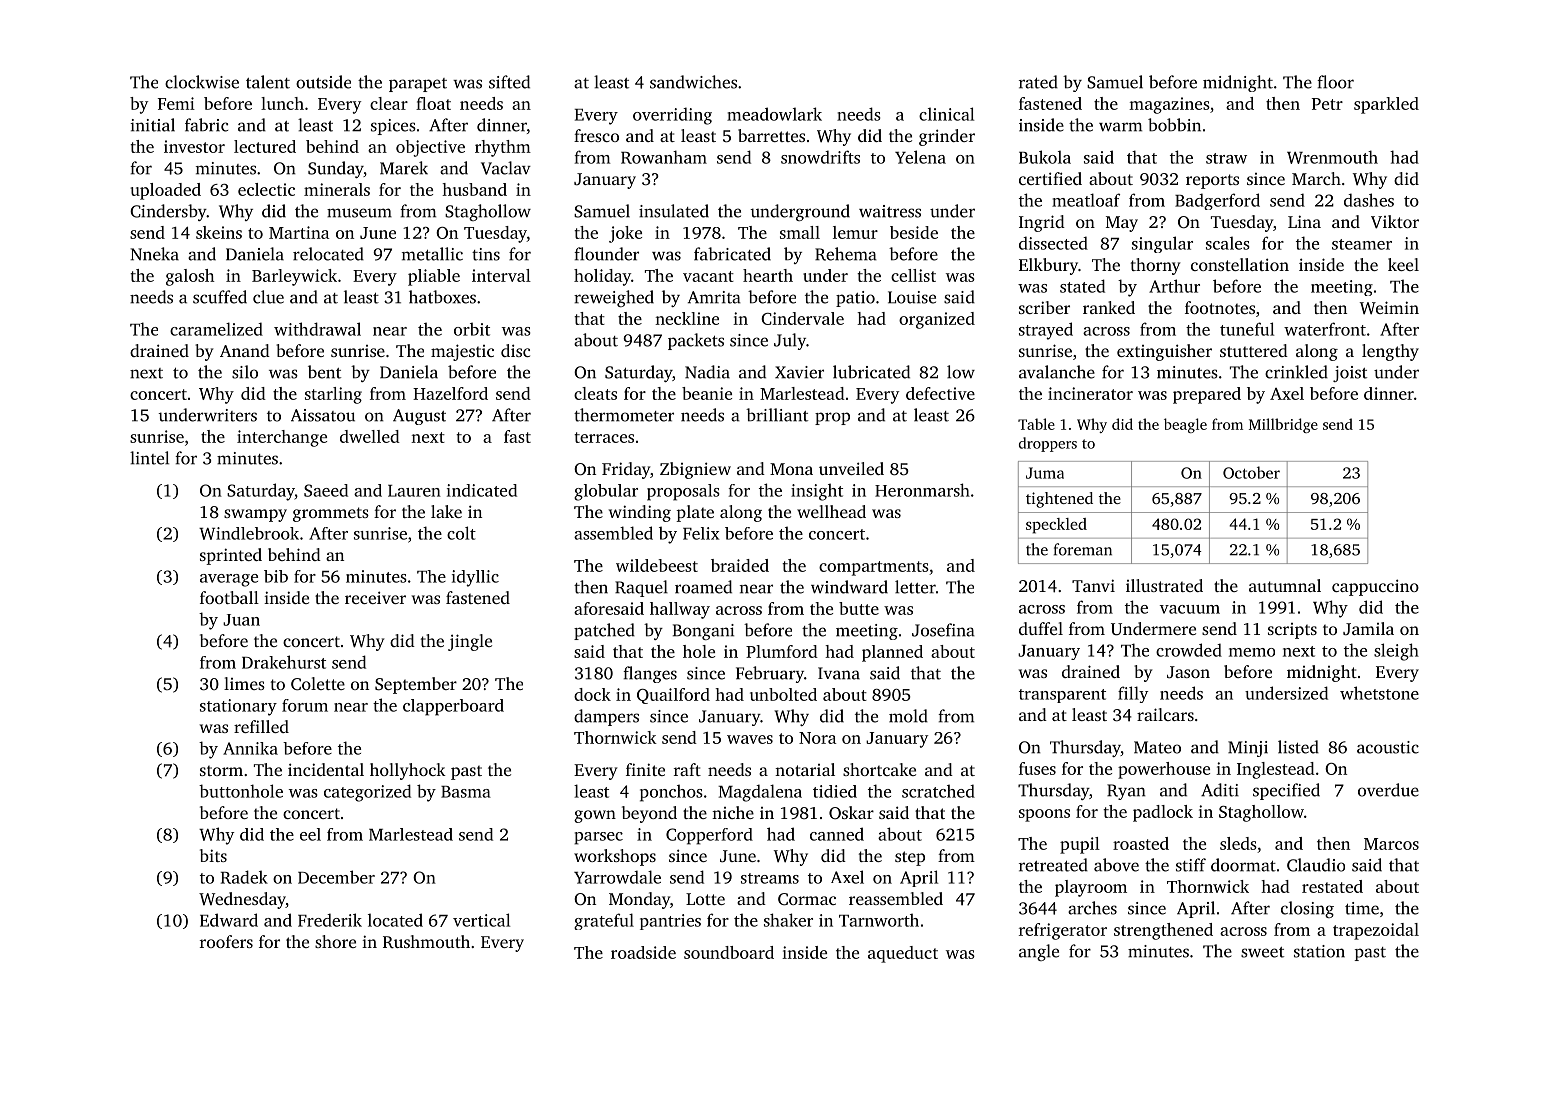 The image size is (1549, 1095). What do you see at coordinates (282, 438) in the screenshot?
I see `interchange` at bounding box center [282, 438].
